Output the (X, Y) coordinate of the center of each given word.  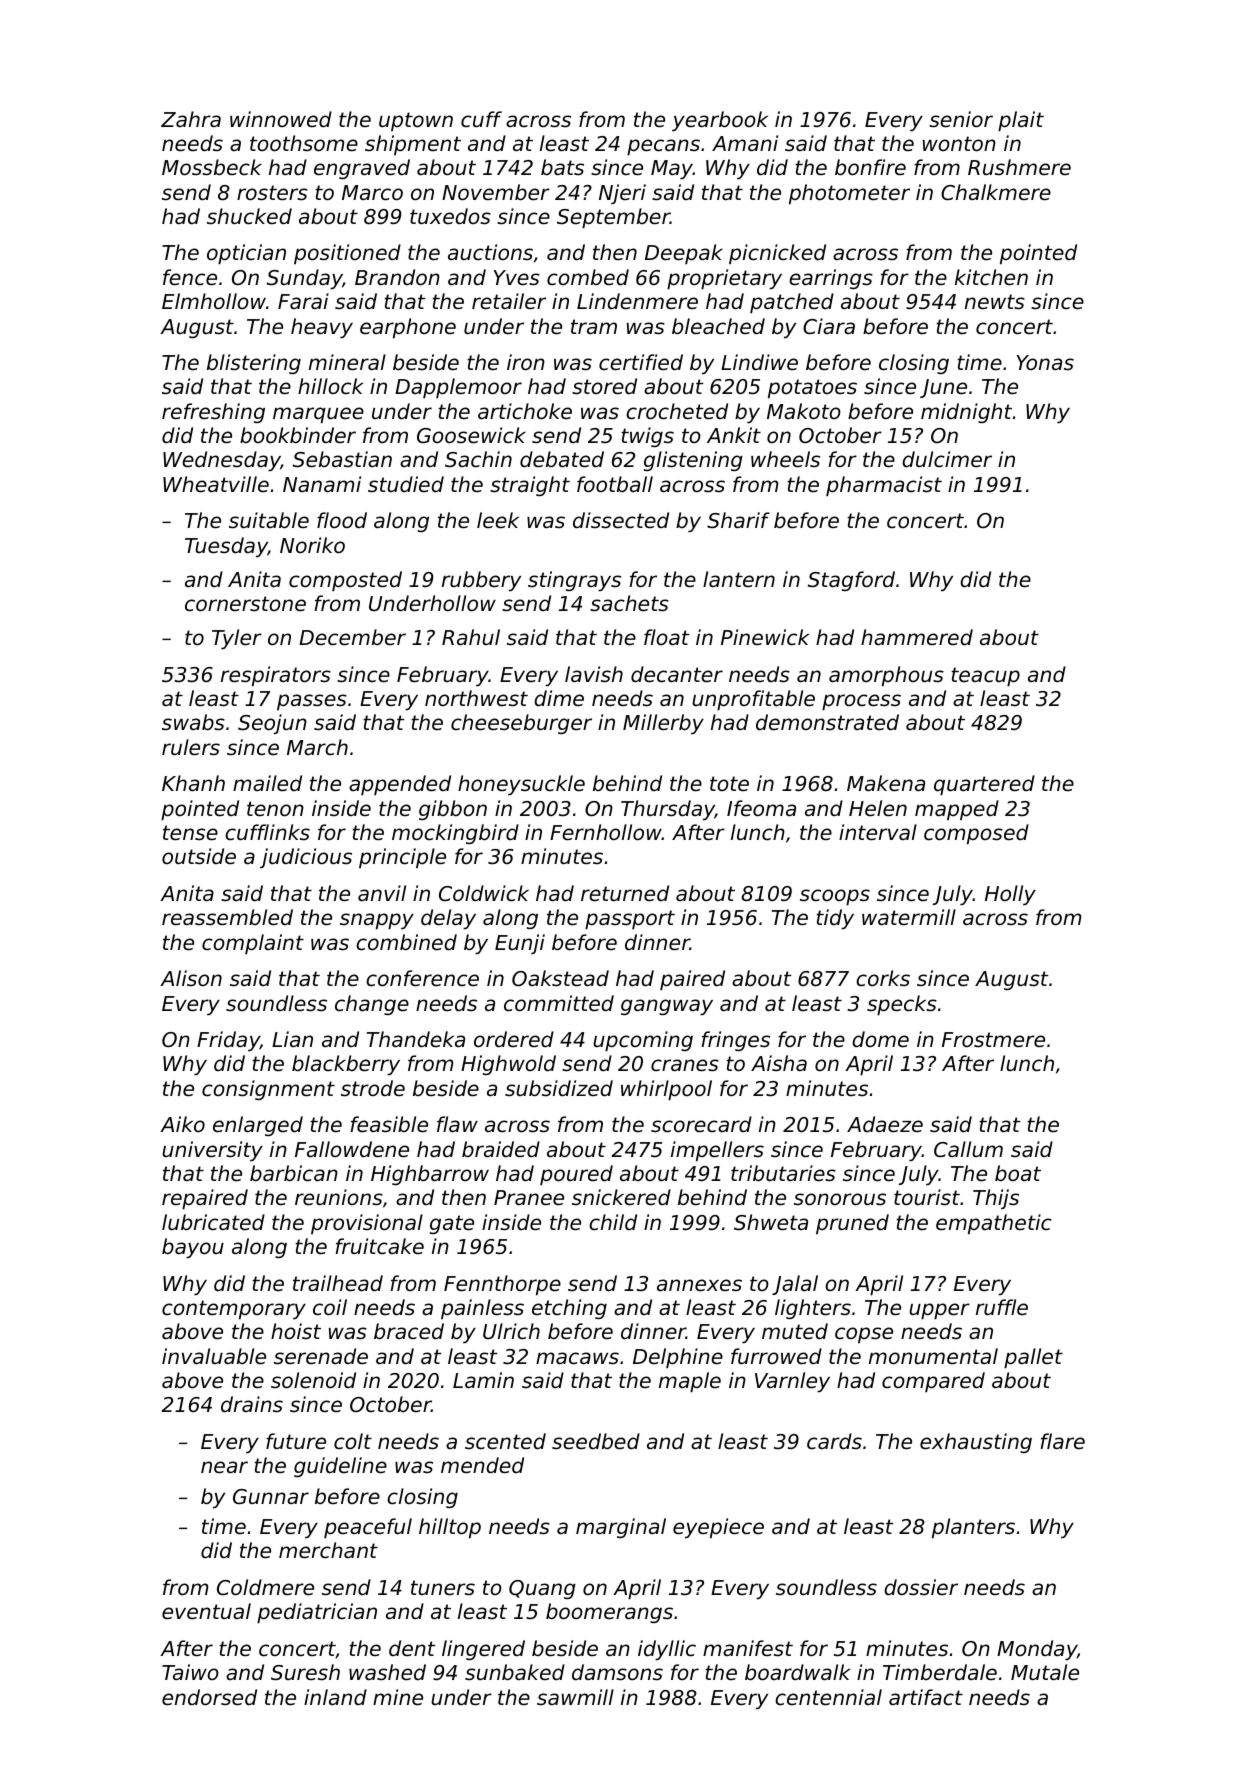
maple (690, 1382)
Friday (228, 1041)
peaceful (368, 1528)
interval (878, 832)
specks (902, 1005)
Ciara (829, 326)
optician (246, 254)
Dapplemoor (458, 388)
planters (973, 1528)
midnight (966, 413)
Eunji (520, 944)
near (224, 1467)
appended (400, 785)
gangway (667, 1007)
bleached (718, 326)
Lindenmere (637, 301)
